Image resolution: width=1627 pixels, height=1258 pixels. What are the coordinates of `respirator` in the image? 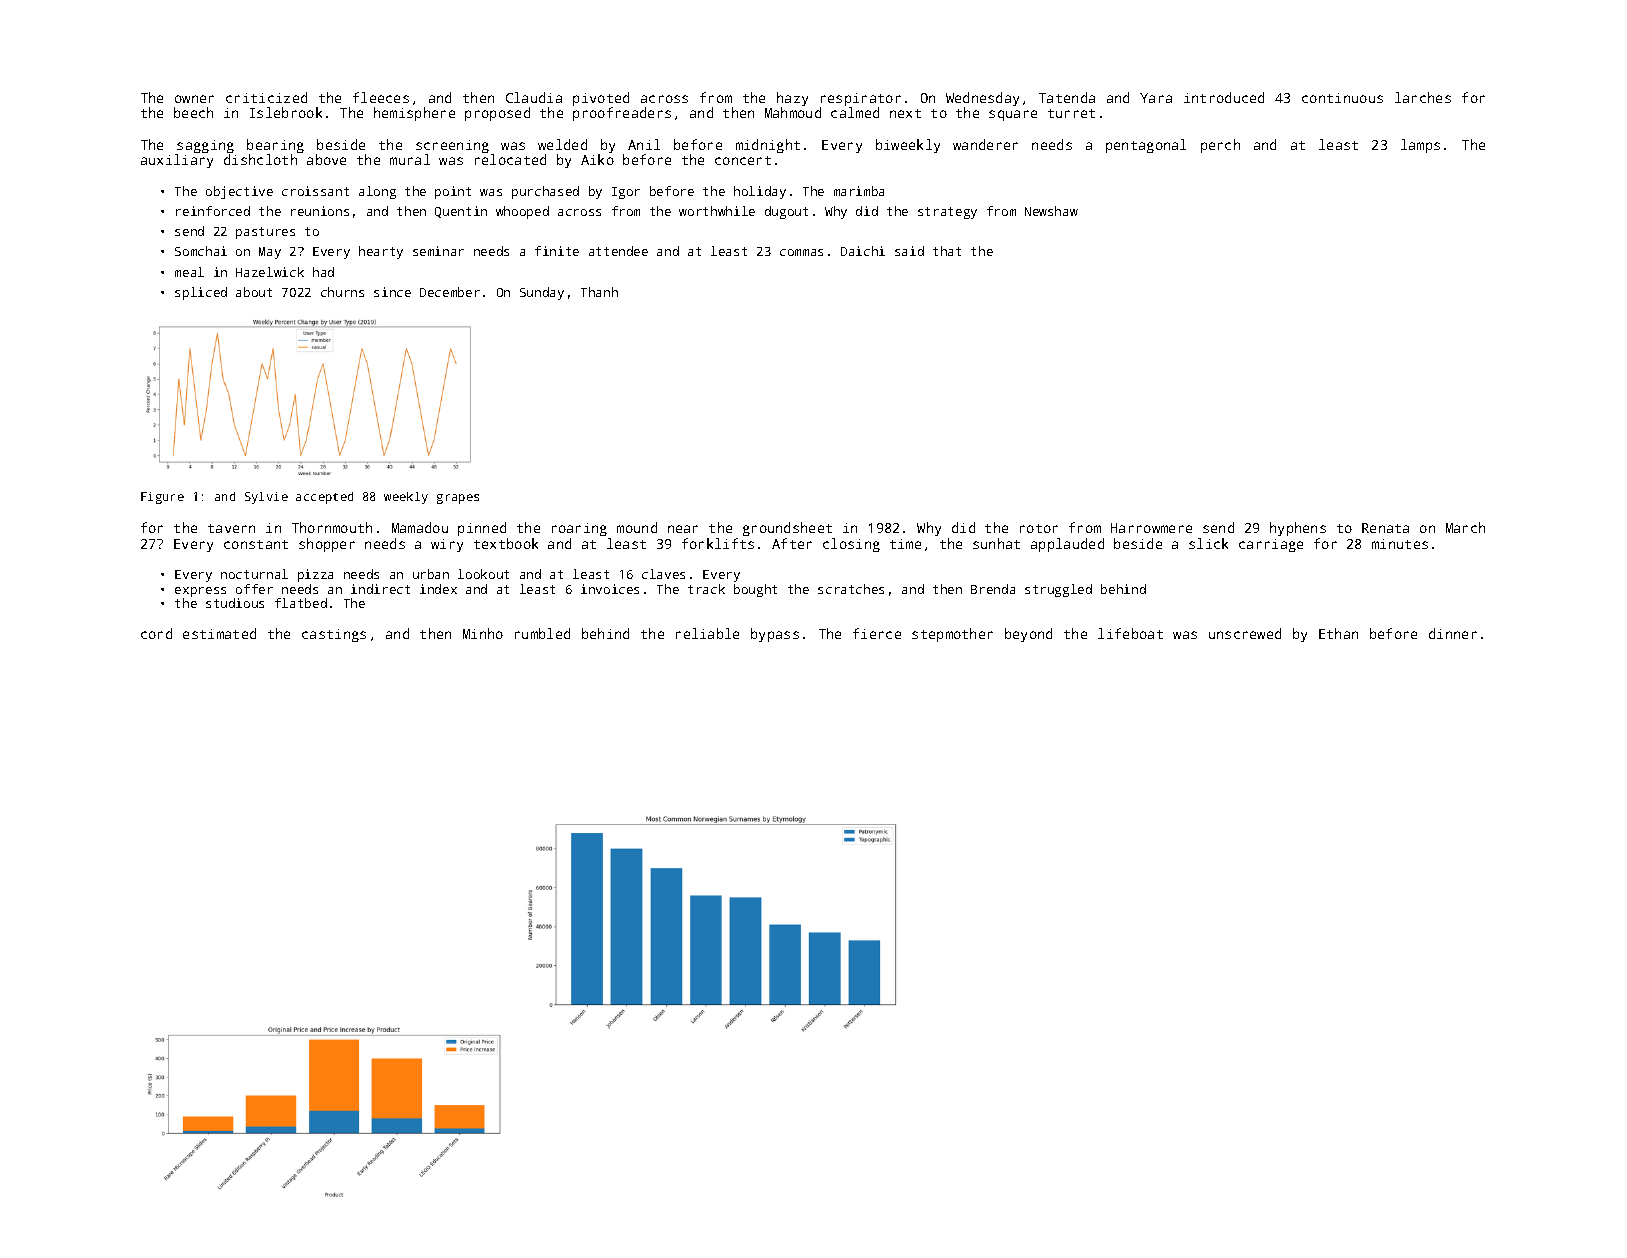 It's located at (860, 100).
